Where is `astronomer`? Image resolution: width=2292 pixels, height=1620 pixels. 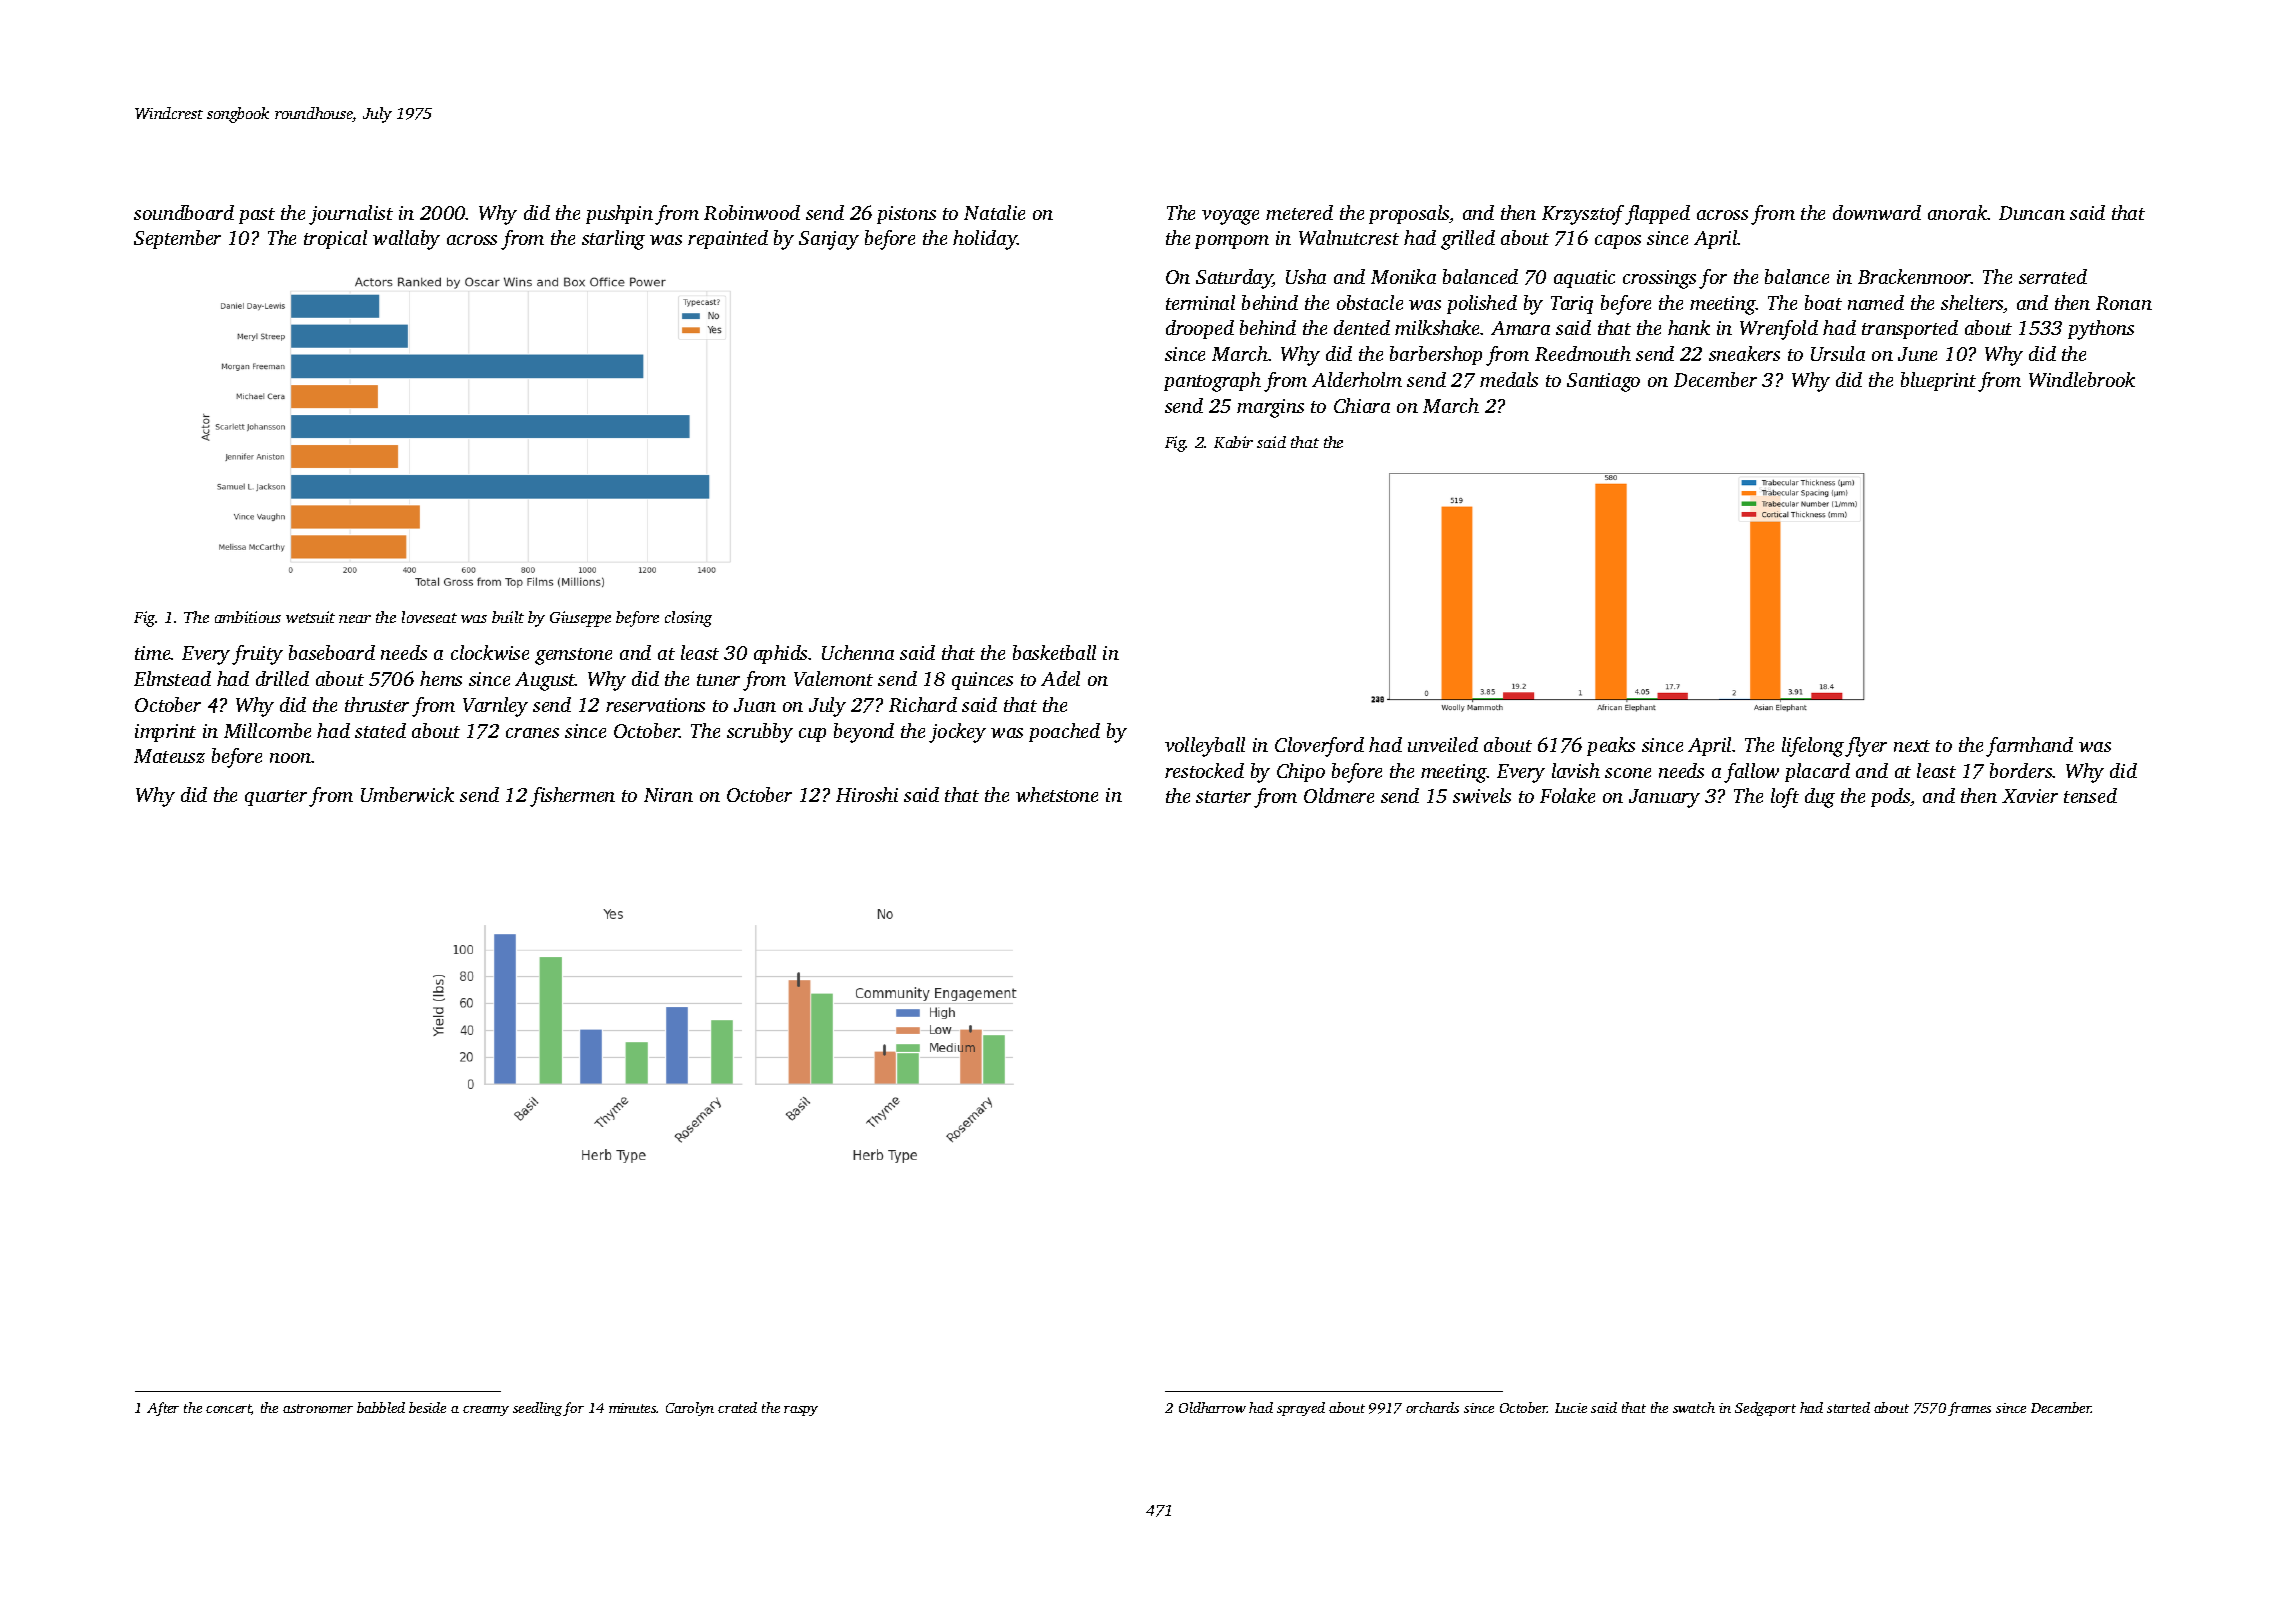
astronomer is located at coordinates (318, 1408).
